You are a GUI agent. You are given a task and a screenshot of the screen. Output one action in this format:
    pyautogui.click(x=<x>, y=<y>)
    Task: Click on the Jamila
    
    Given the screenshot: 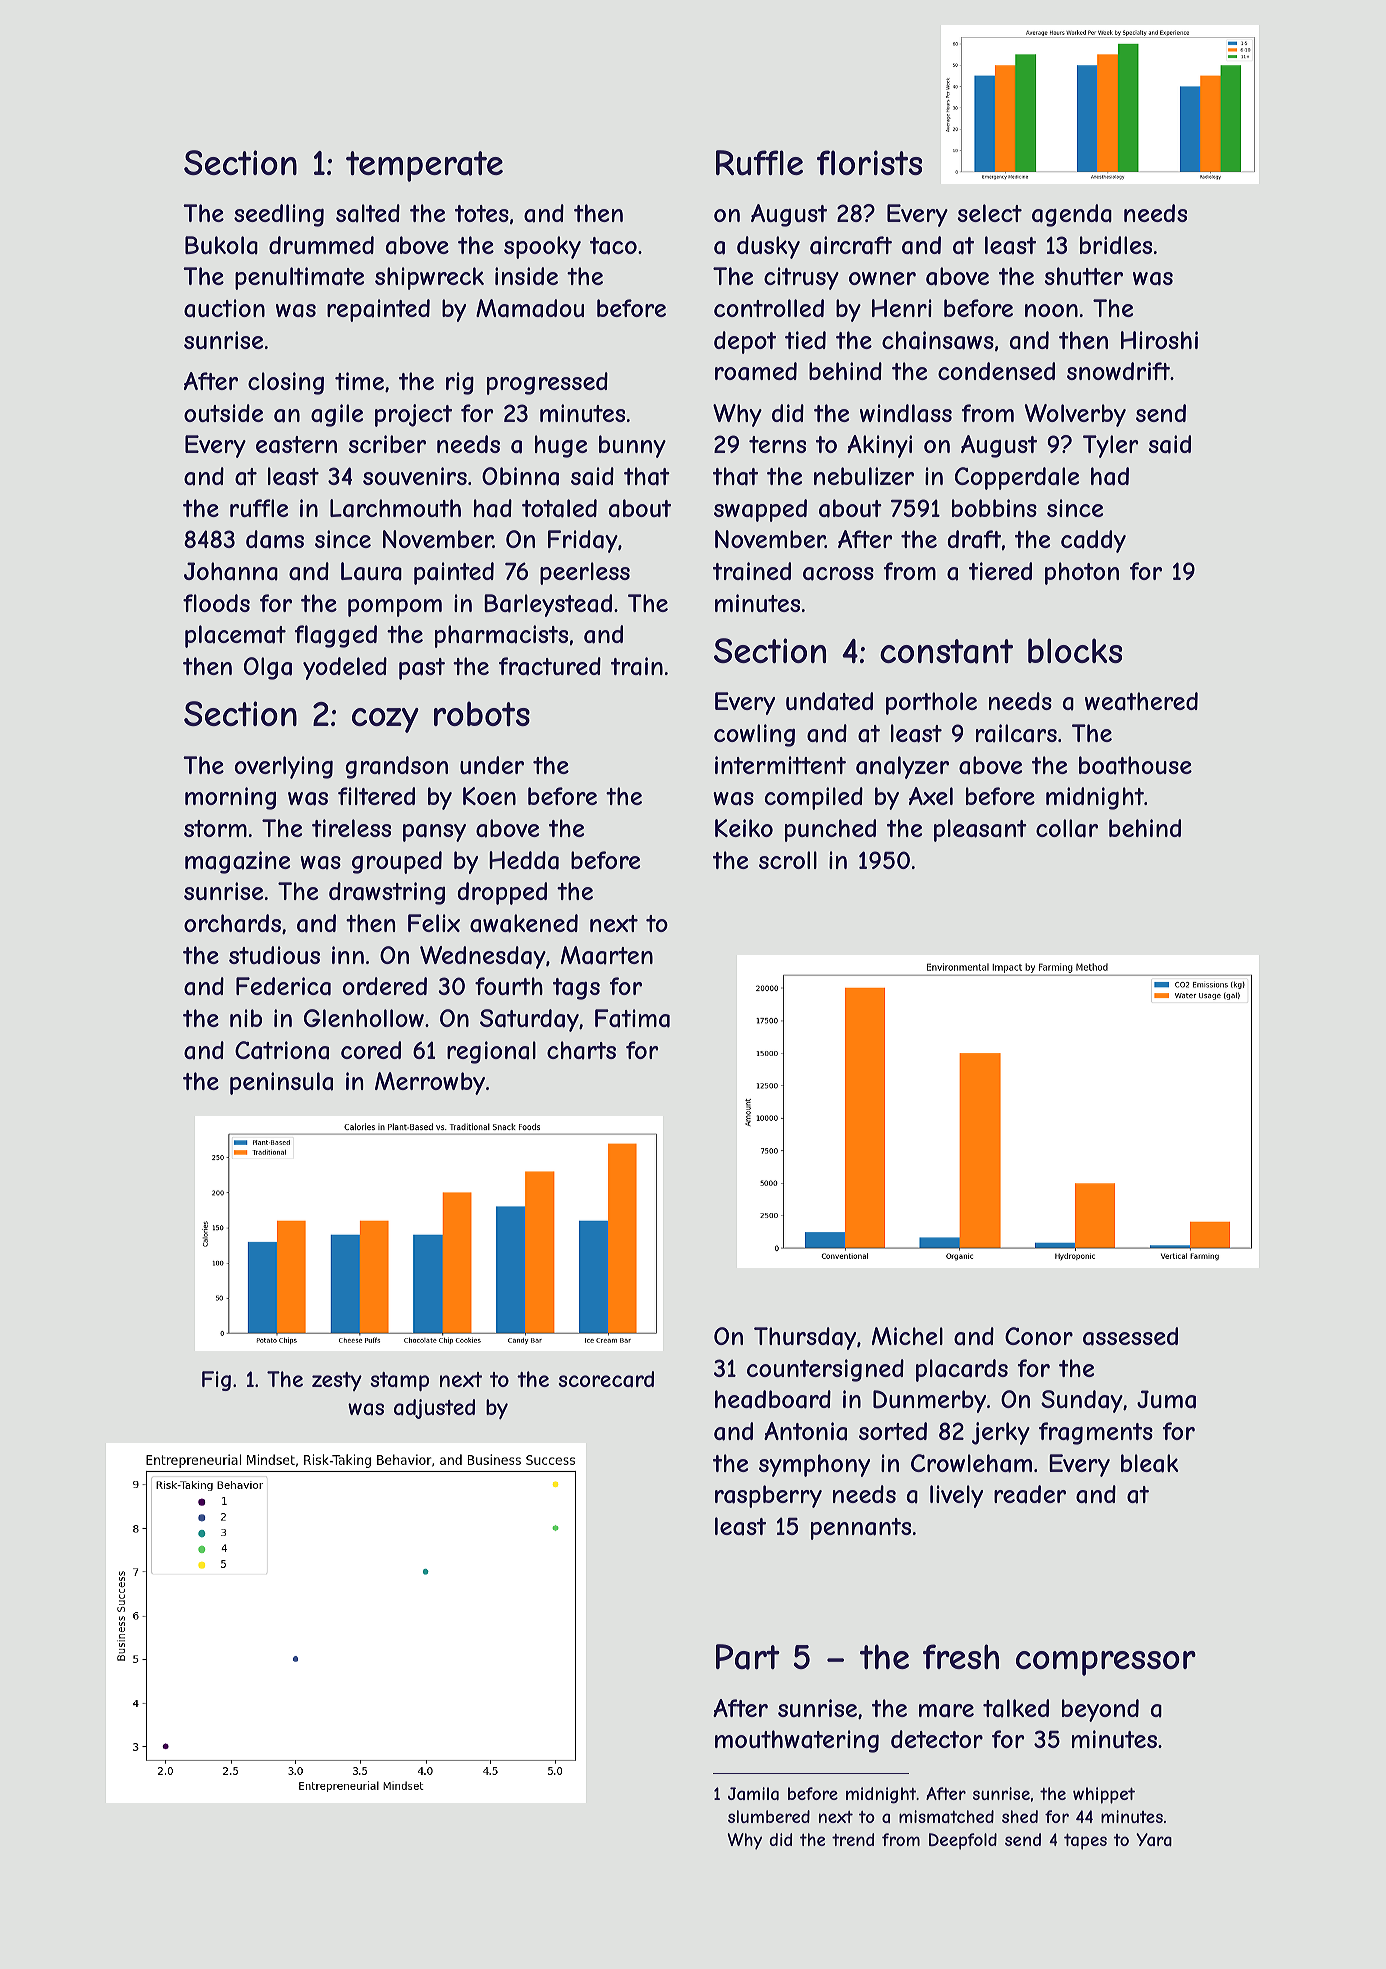 What is the action you would take?
    pyautogui.click(x=753, y=1793)
